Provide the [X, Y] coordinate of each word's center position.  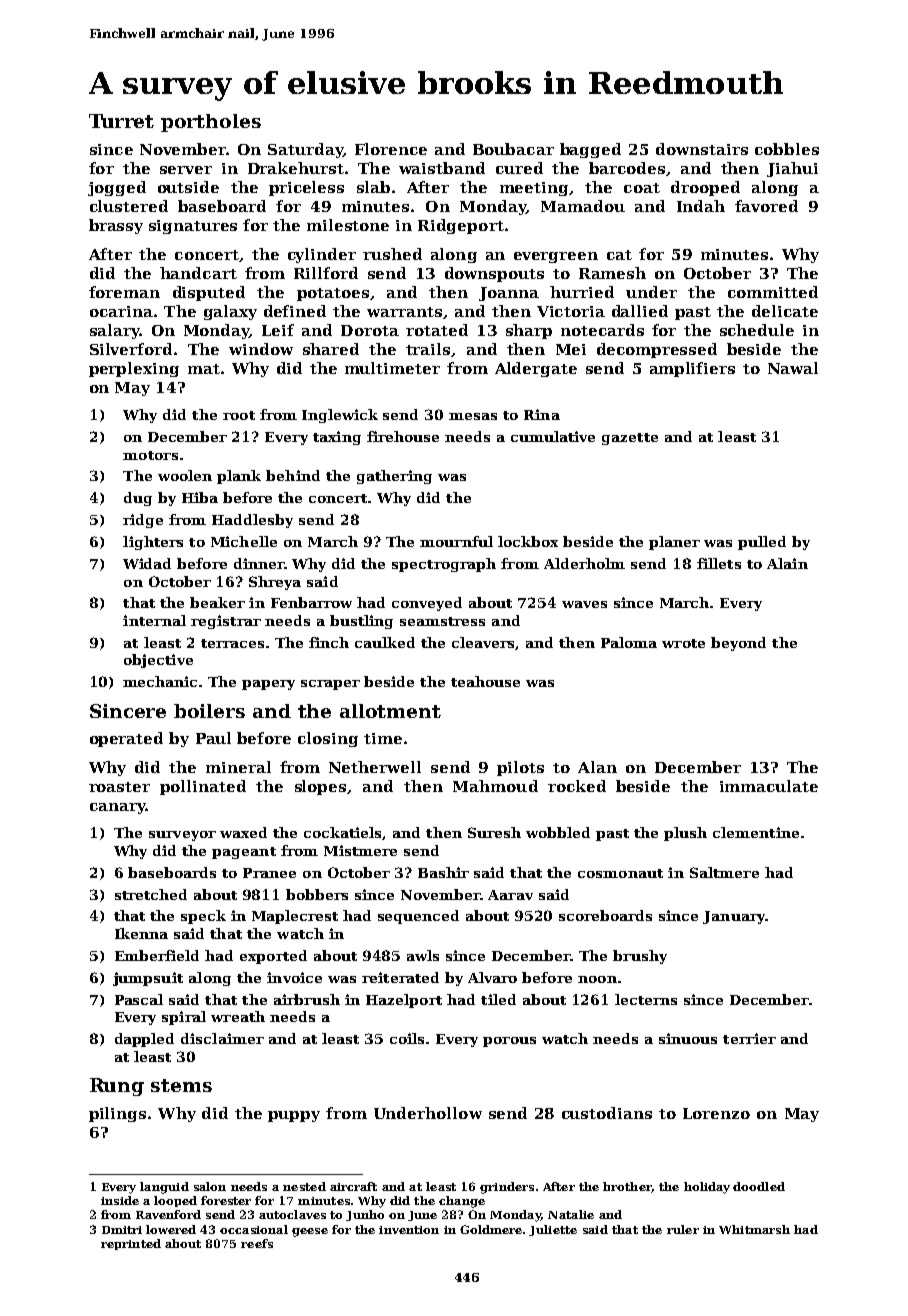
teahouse [485, 681]
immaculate [769, 786]
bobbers [317, 894]
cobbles [787, 149]
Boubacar [513, 149]
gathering [394, 477]
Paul [213, 738]
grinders [507, 1188]
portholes [211, 123]
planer [674, 543]
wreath [238, 1016]
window [261, 349]
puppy [294, 1116]
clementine [756, 832]
